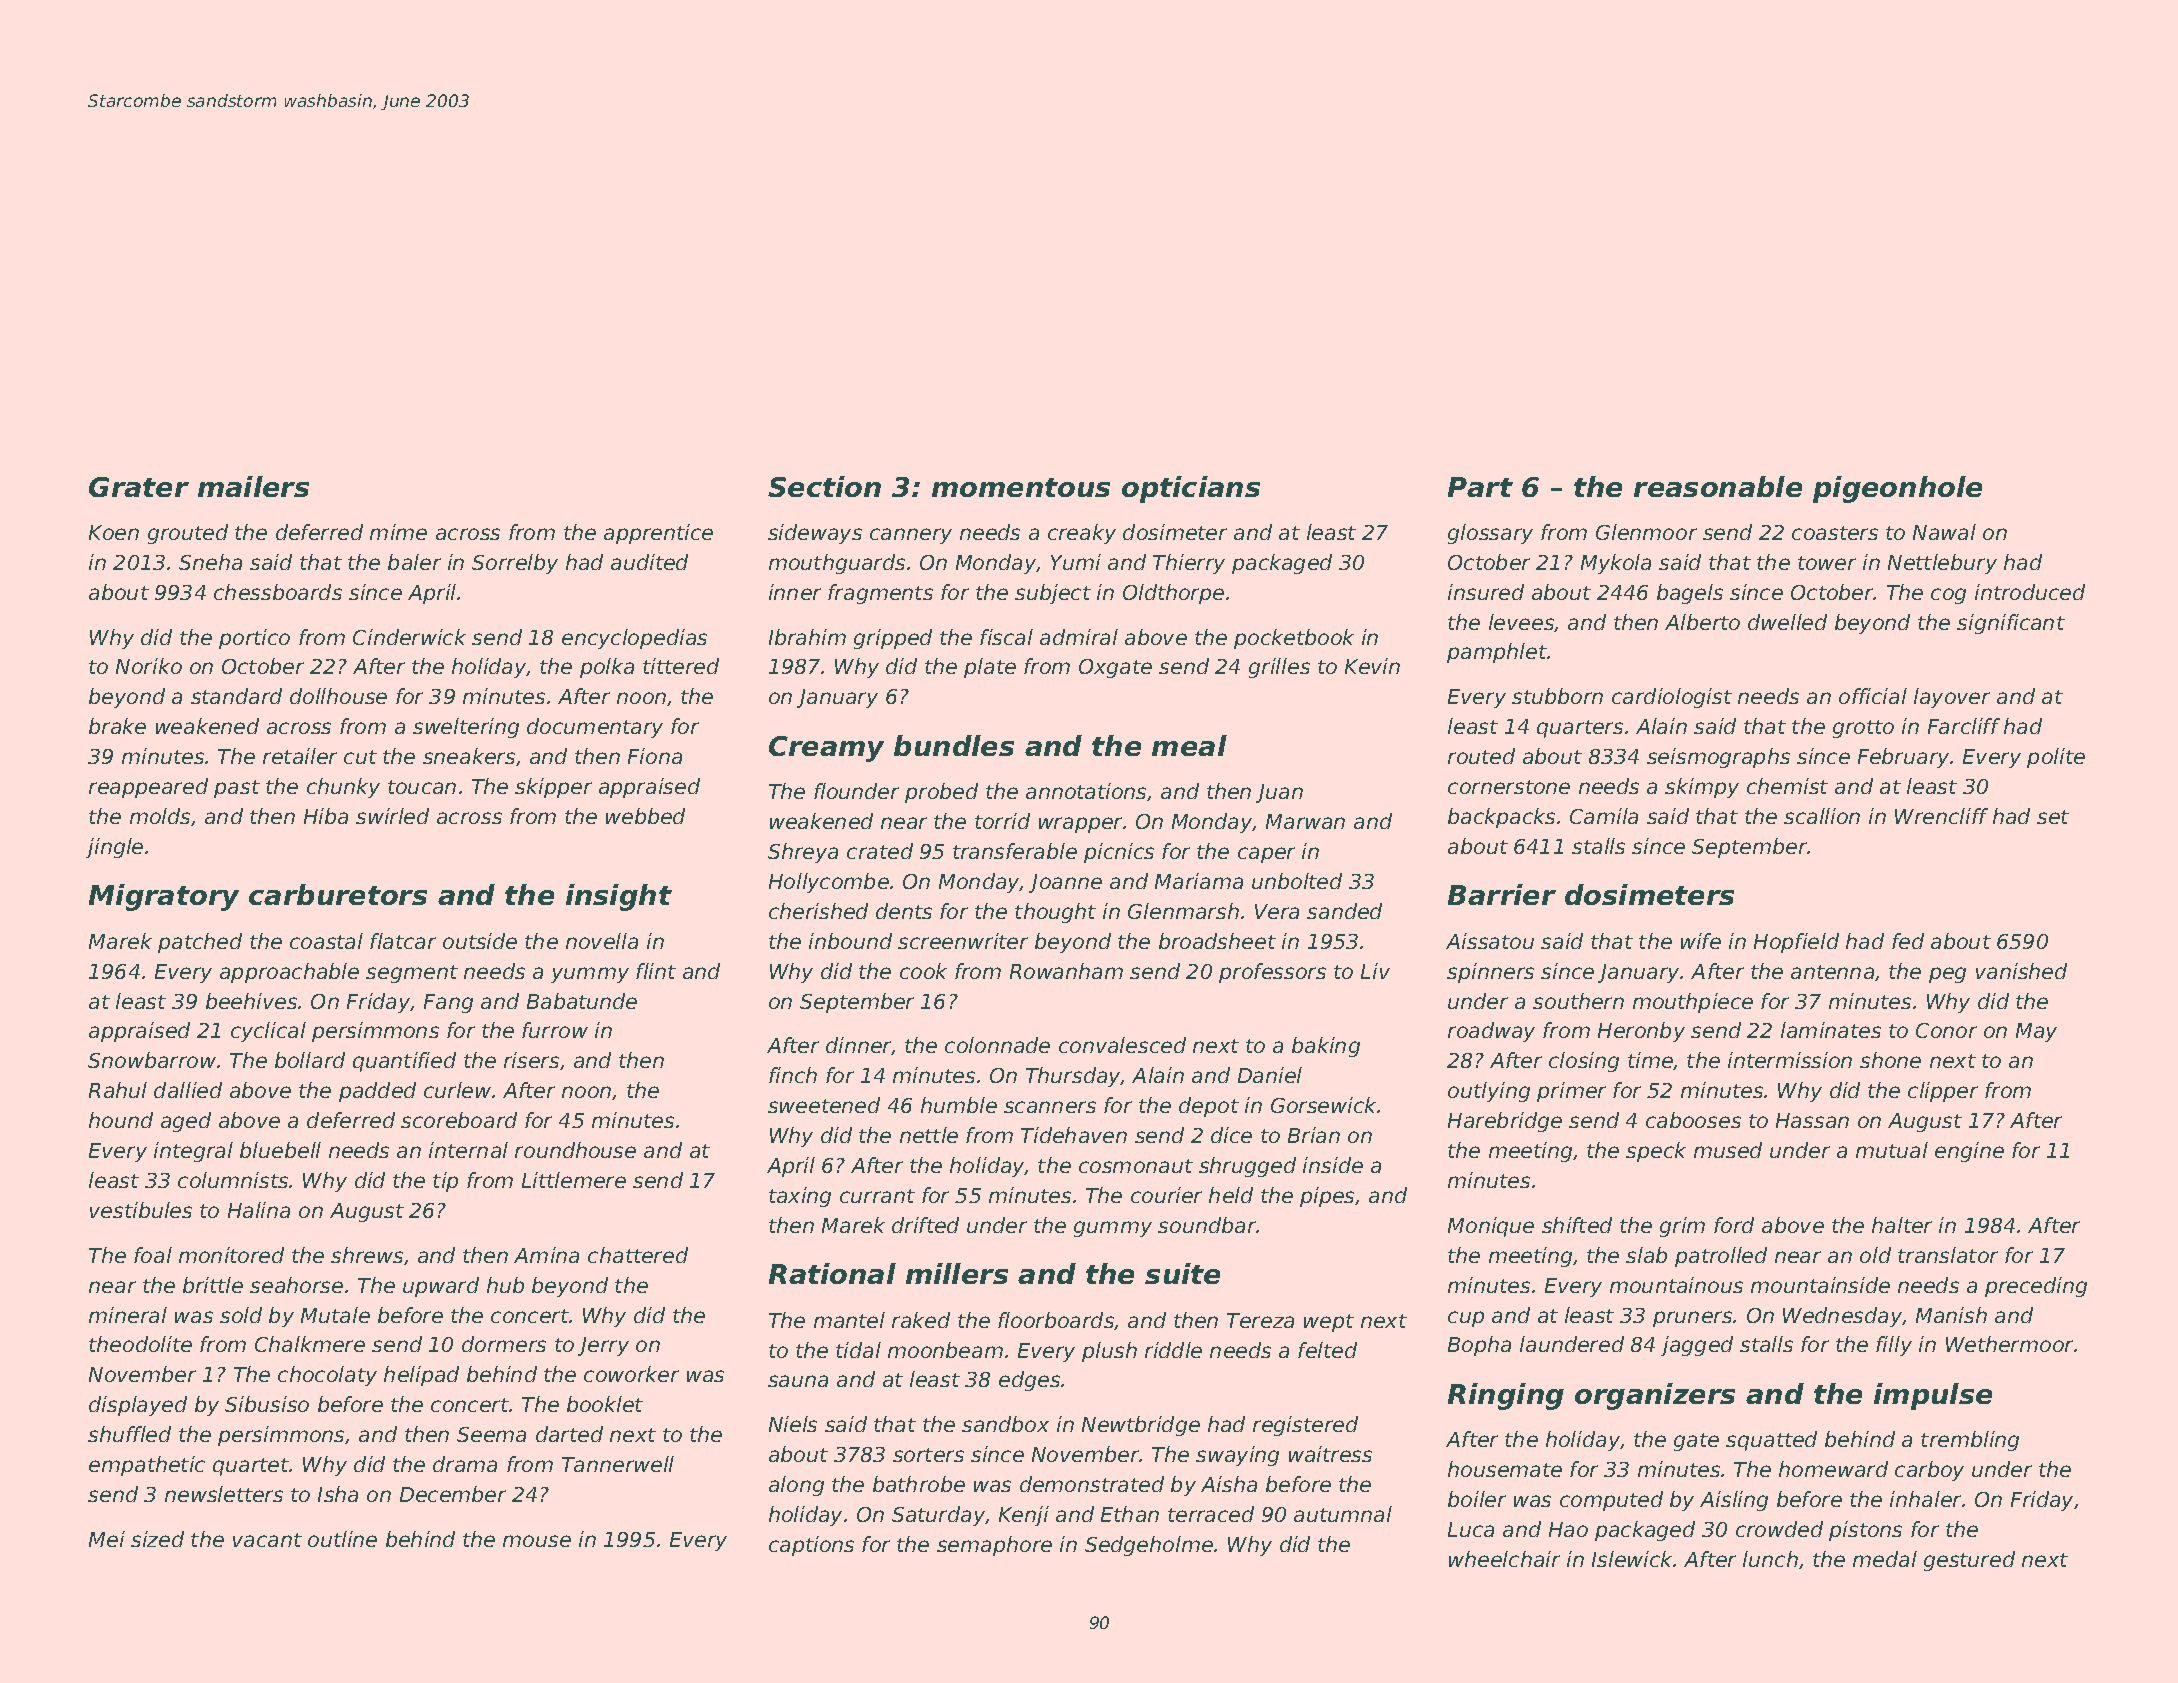 Image resolution: width=2178 pixels, height=1683 pixels. What do you see at coordinates (233, 1180) in the page?
I see `columnists` at bounding box center [233, 1180].
